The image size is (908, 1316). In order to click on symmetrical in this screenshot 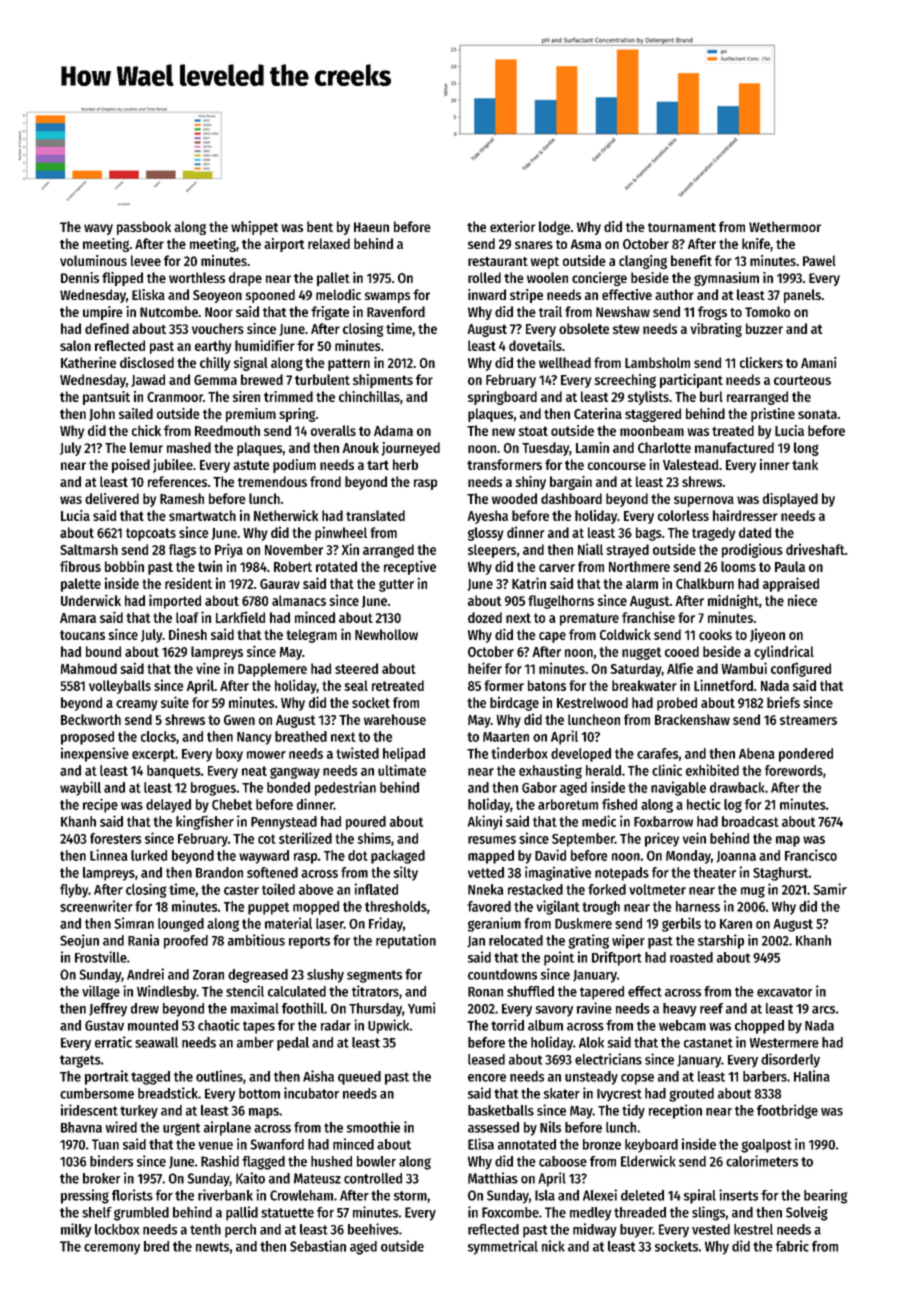, I will do `click(503, 1247)`.
